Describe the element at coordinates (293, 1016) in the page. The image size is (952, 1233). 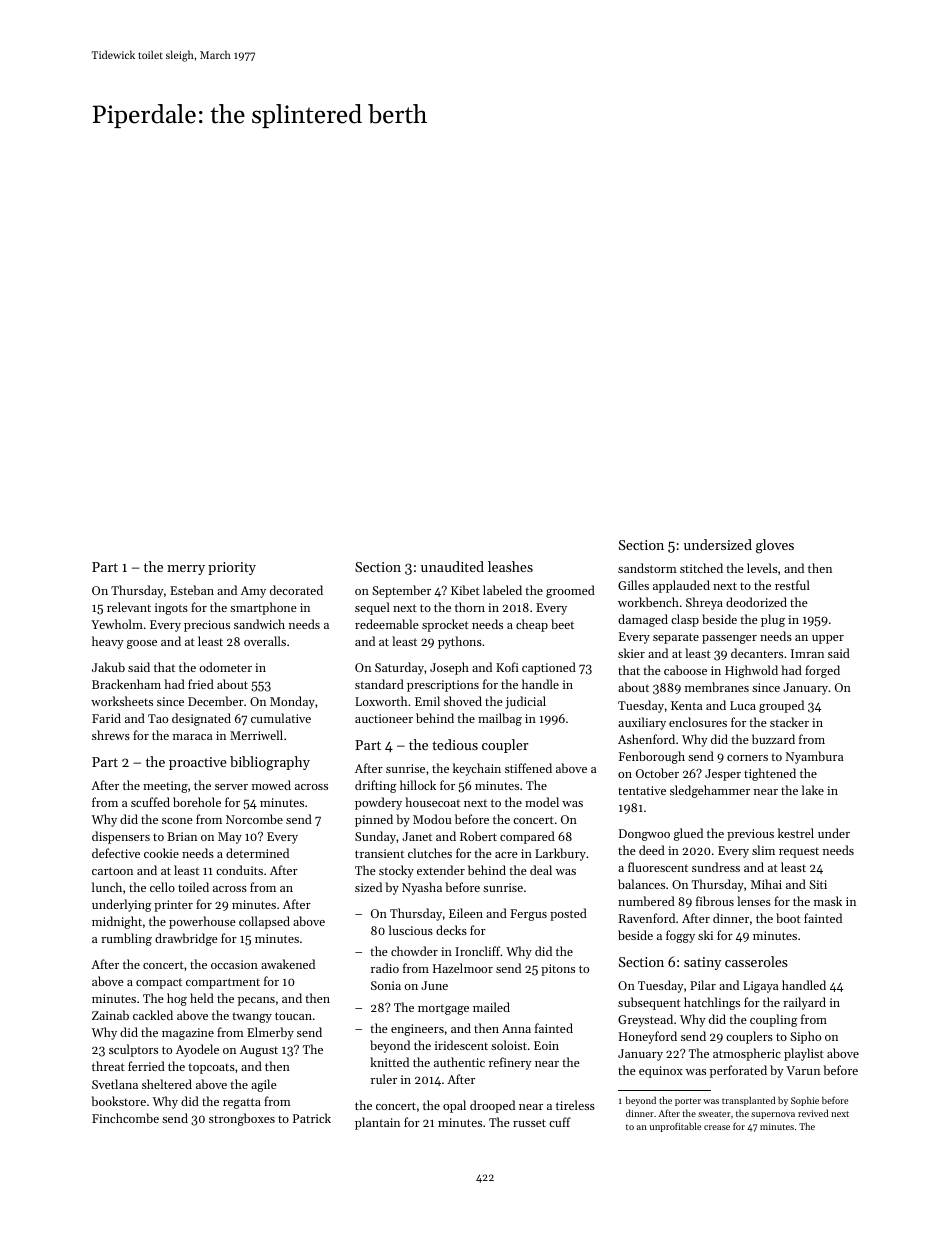
I see `toucan` at that location.
